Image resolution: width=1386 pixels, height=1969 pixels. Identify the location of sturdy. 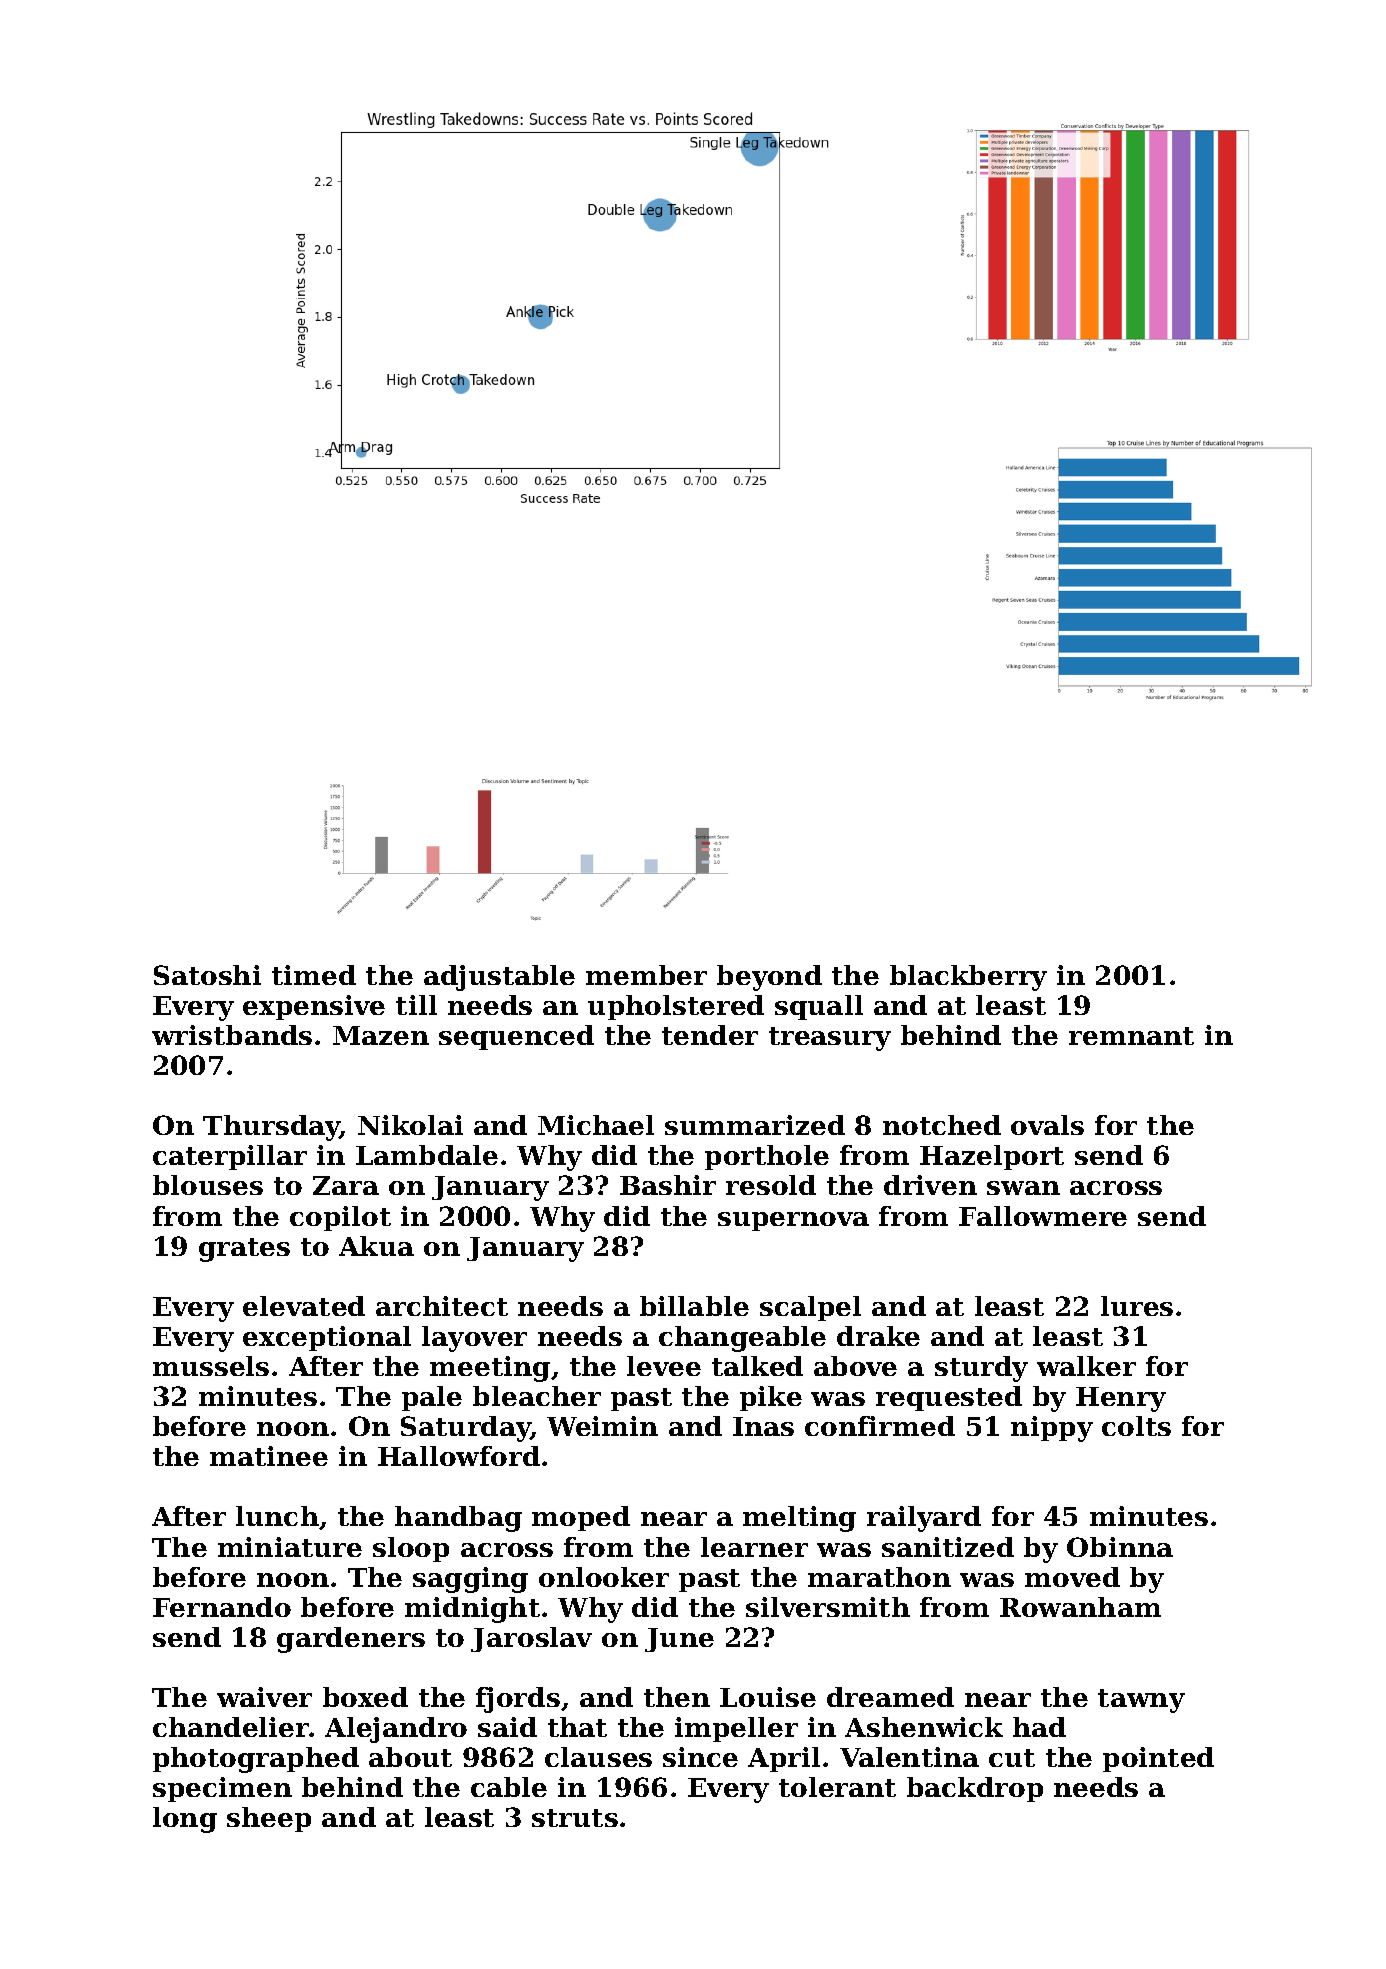
(981, 1369).
